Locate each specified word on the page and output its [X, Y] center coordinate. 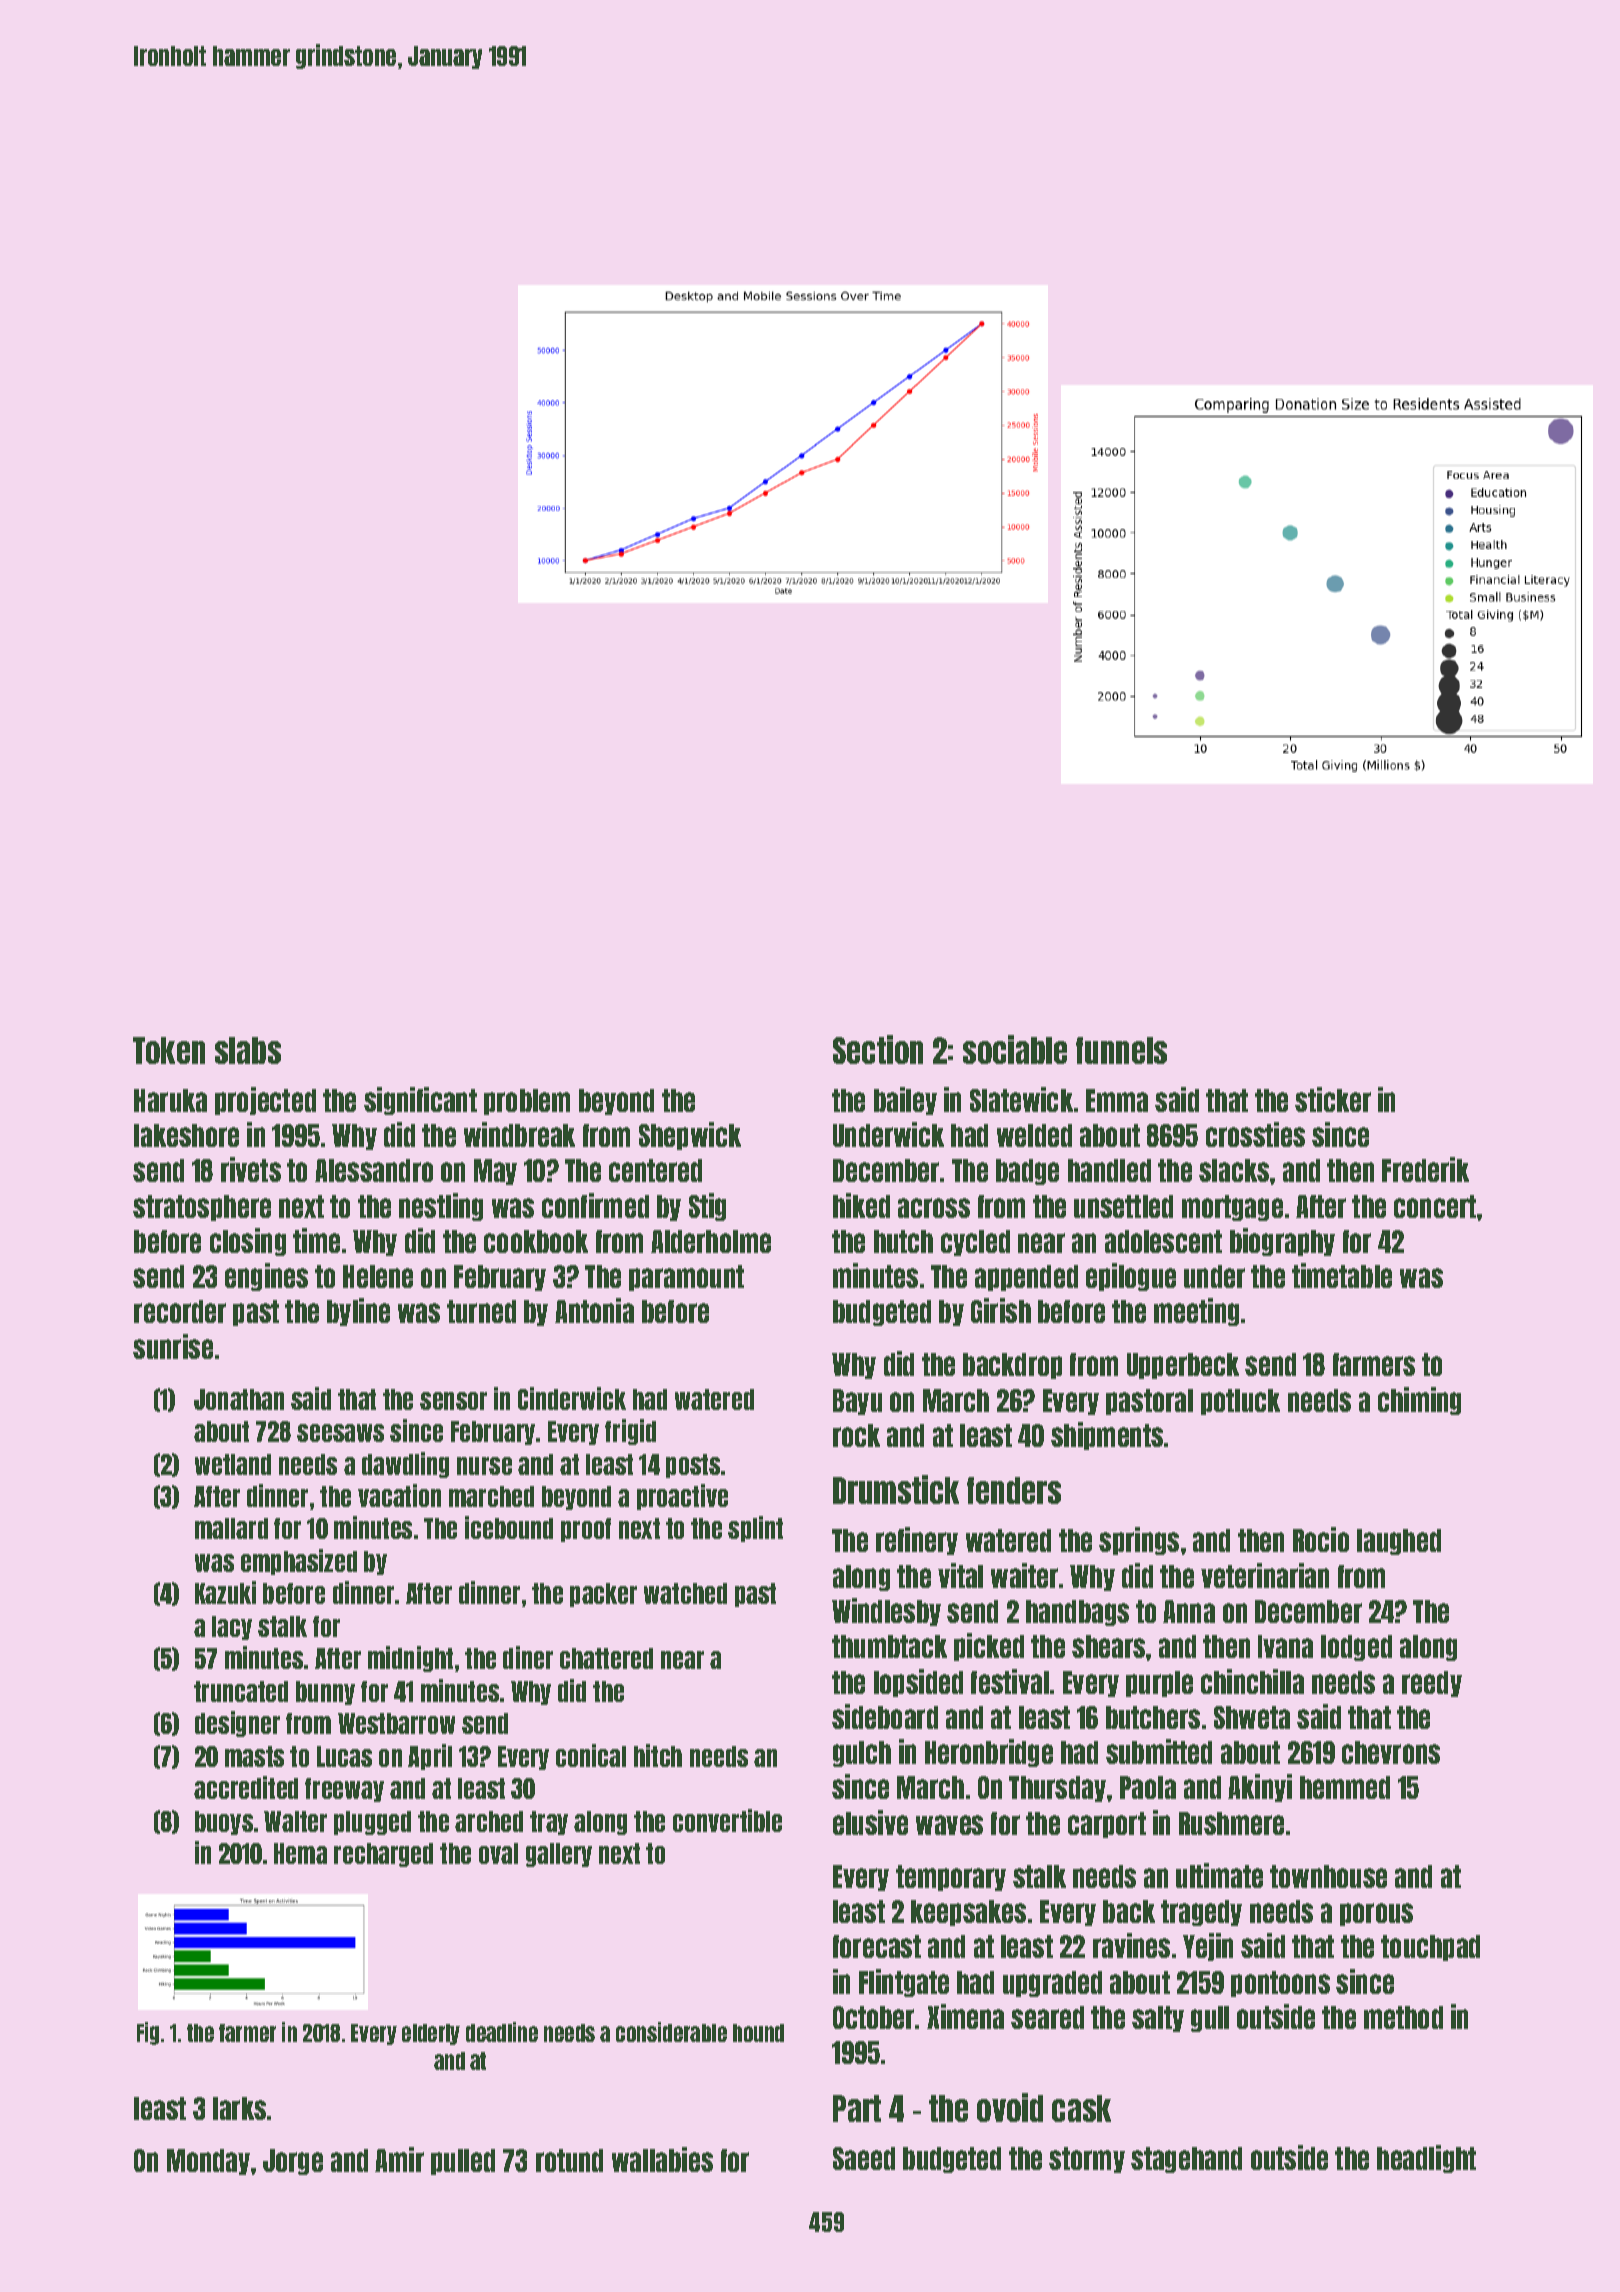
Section [878, 1049]
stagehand [1186, 2160]
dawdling [405, 1465]
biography [1282, 1242]
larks [239, 2108]
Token [169, 1050]
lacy [232, 1628]
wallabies [662, 2159]
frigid [630, 1432]
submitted [1159, 1751]
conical [591, 1755]
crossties [1255, 1134]
